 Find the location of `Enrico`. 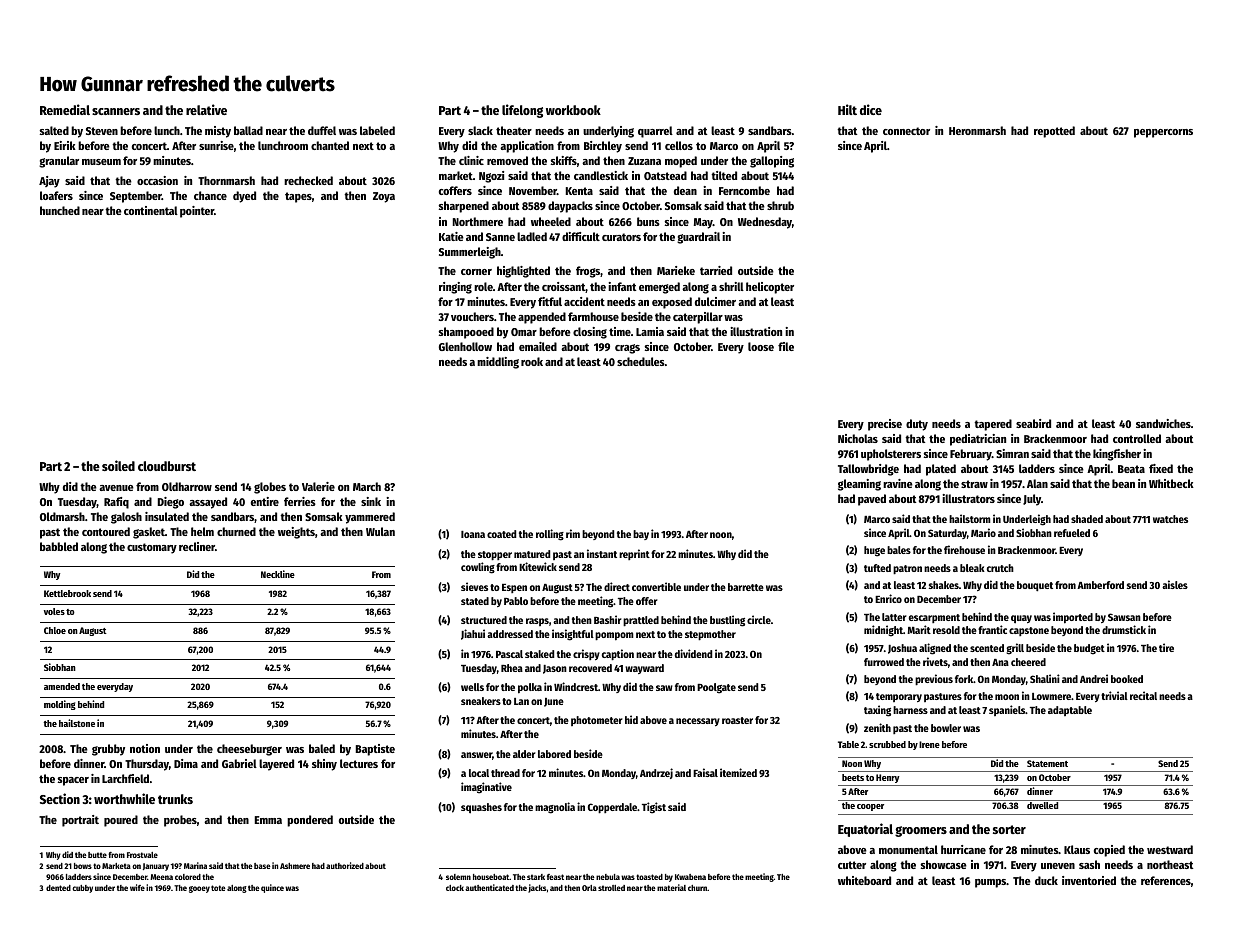

Enrico is located at coordinates (888, 598).
